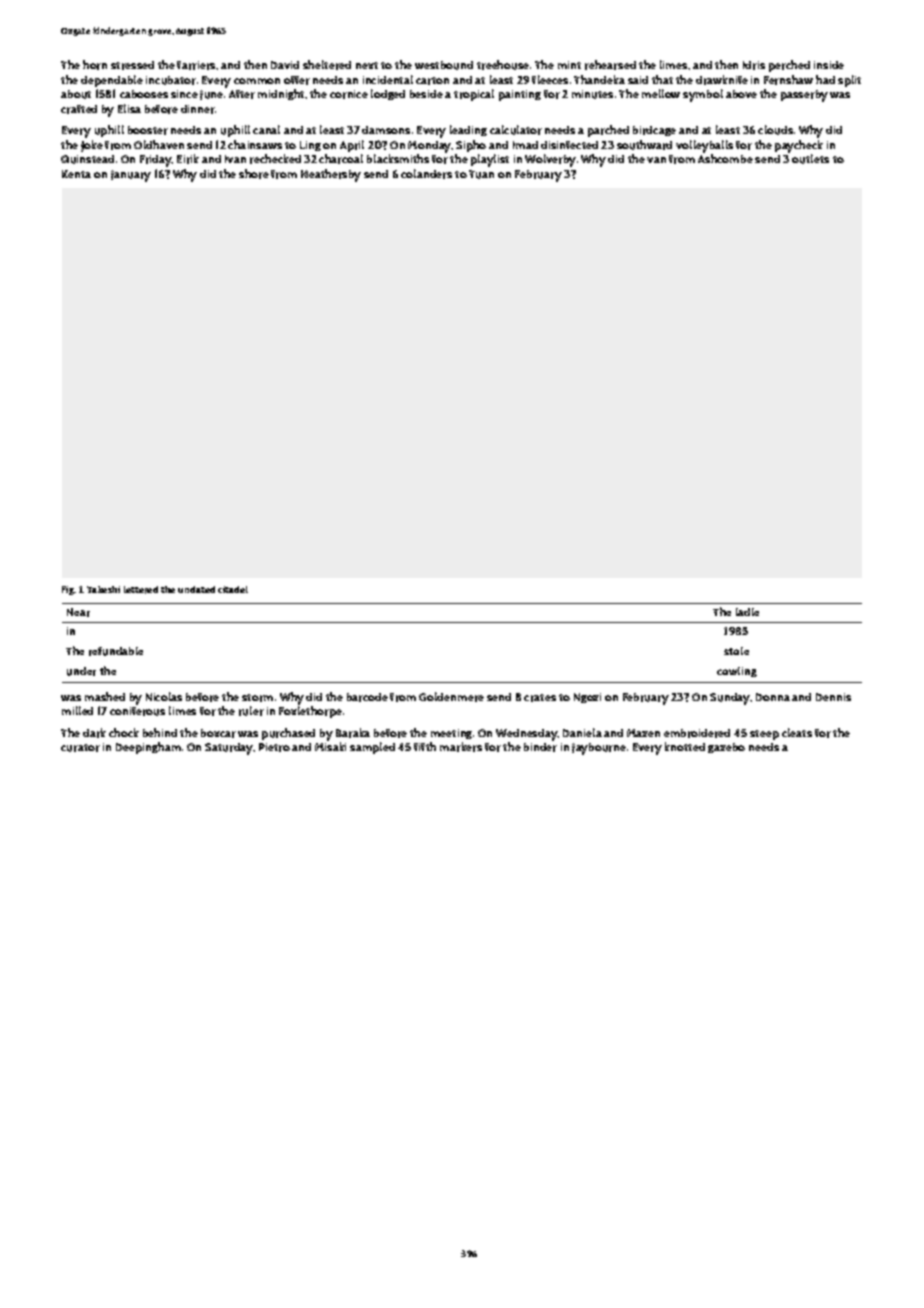  Describe the element at coordinates (747, 612) in the document. I see `ladle` at that location.
